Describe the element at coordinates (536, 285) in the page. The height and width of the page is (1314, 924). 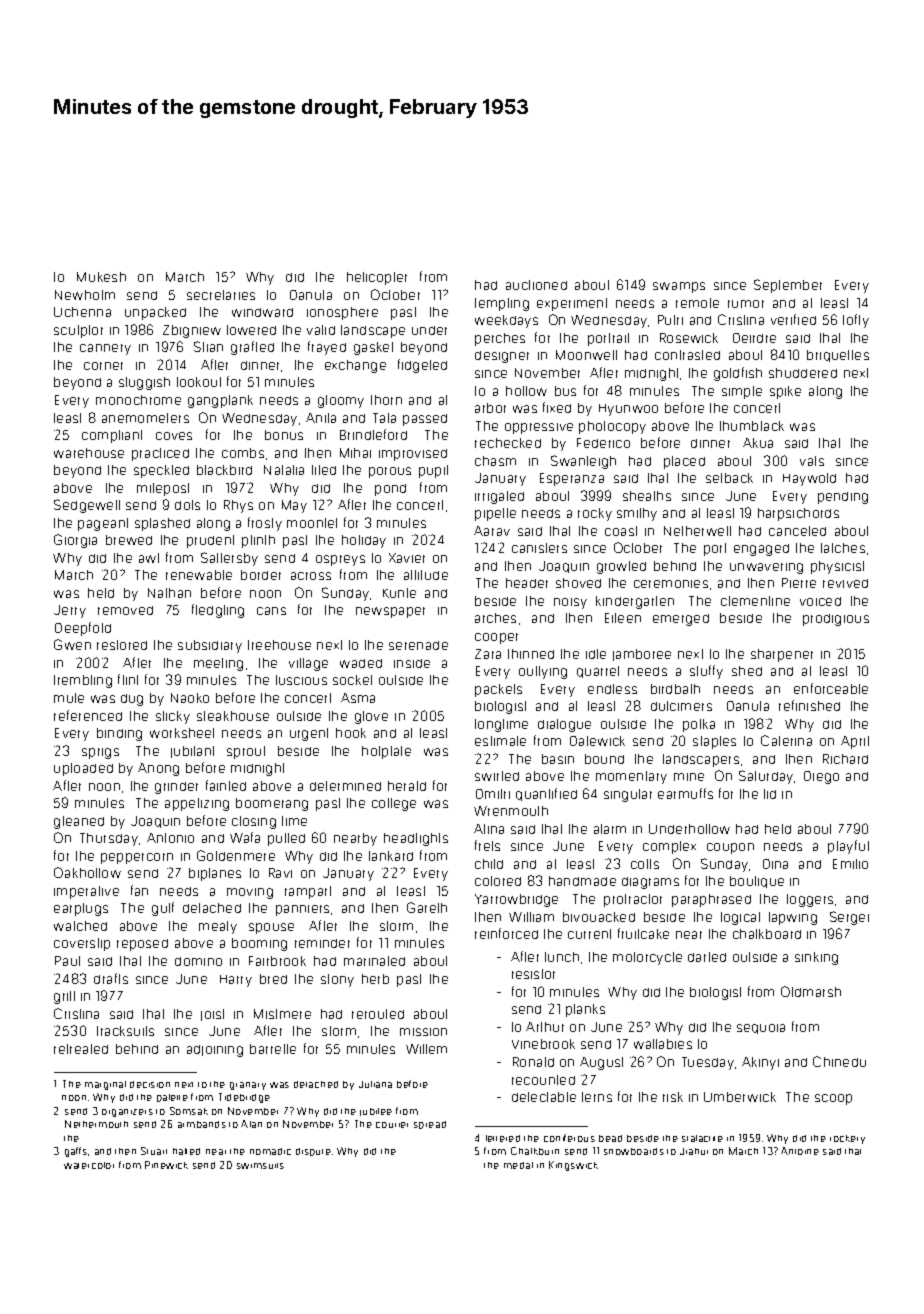
I see `auctioned` at that location.
